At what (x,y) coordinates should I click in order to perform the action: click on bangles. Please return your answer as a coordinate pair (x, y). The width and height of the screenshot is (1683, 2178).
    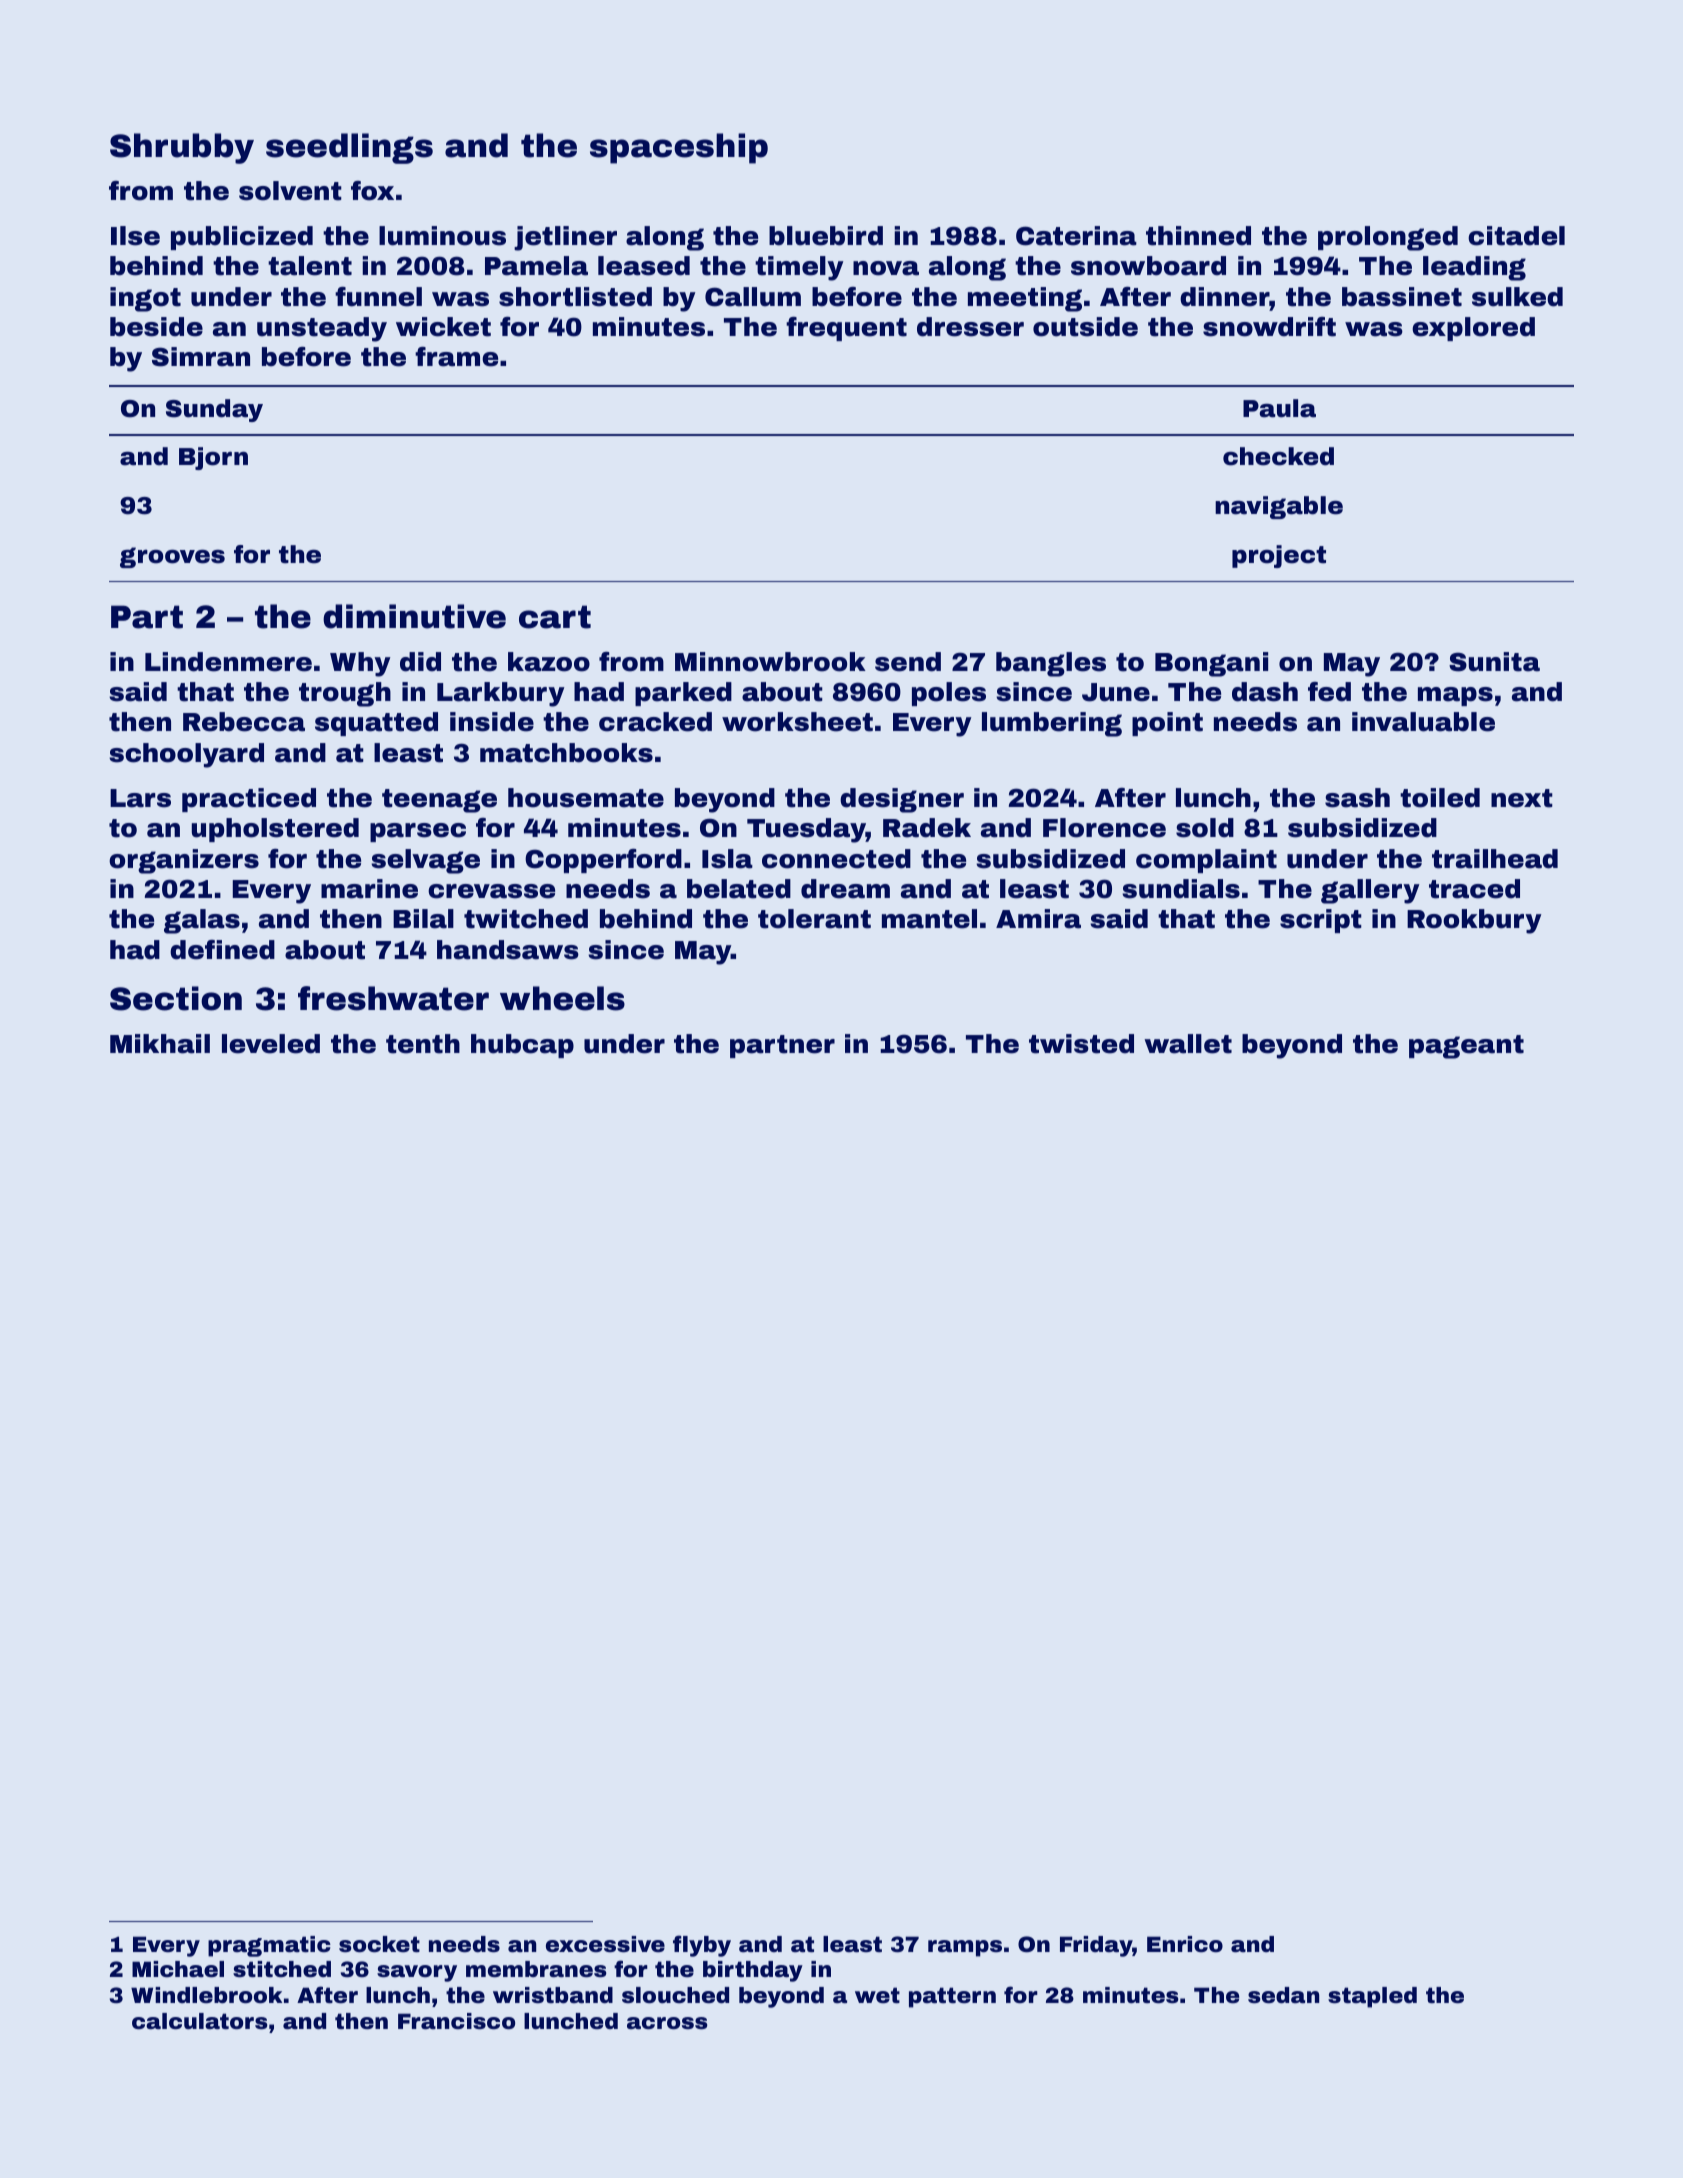
    Looking at the image, I should click on (1051, 664).
